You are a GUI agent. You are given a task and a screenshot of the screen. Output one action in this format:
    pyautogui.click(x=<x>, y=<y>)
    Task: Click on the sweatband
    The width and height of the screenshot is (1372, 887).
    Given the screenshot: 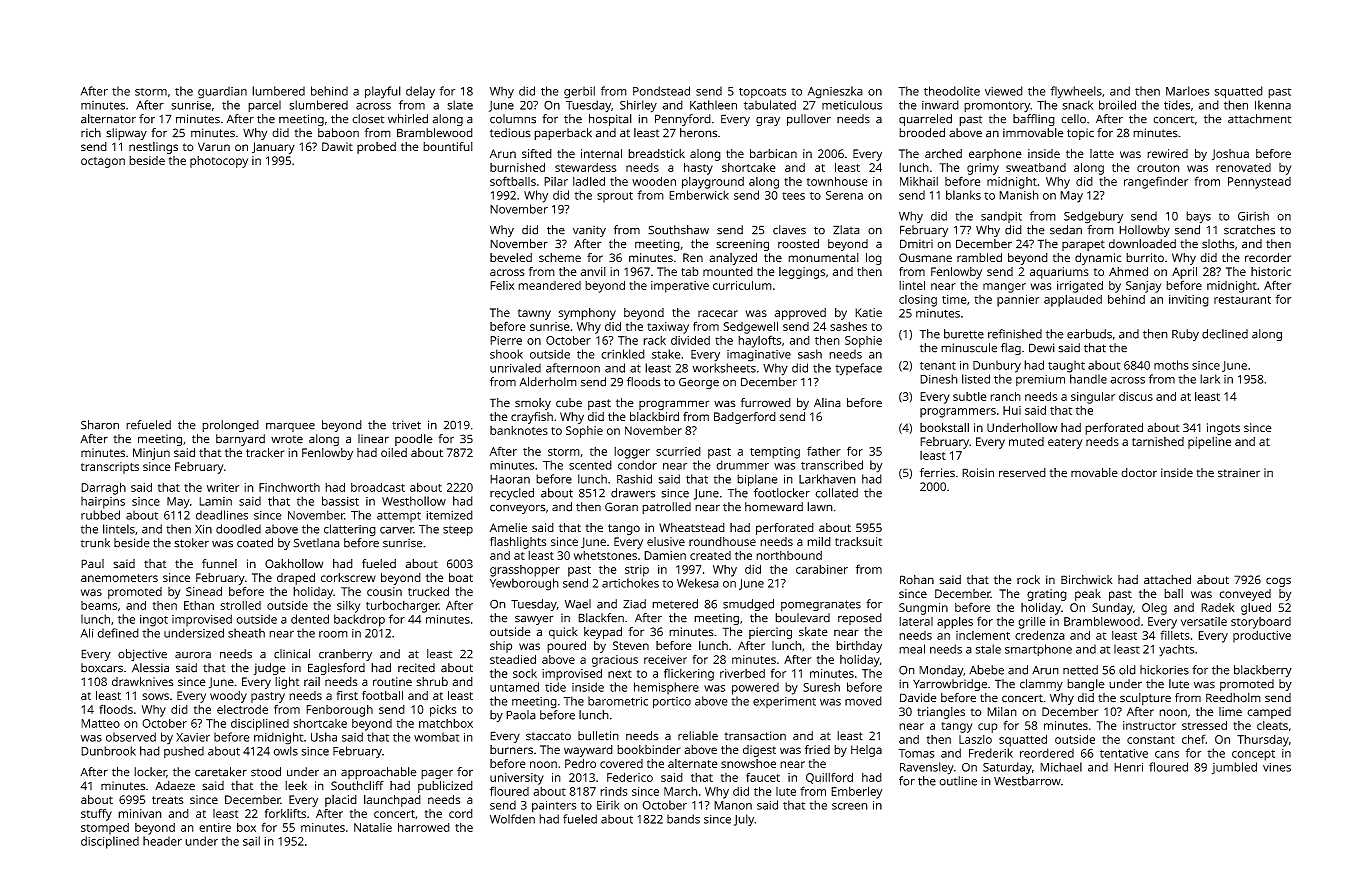 What is the action you would take?
    pyautogui.click(x=1036, y=167)
